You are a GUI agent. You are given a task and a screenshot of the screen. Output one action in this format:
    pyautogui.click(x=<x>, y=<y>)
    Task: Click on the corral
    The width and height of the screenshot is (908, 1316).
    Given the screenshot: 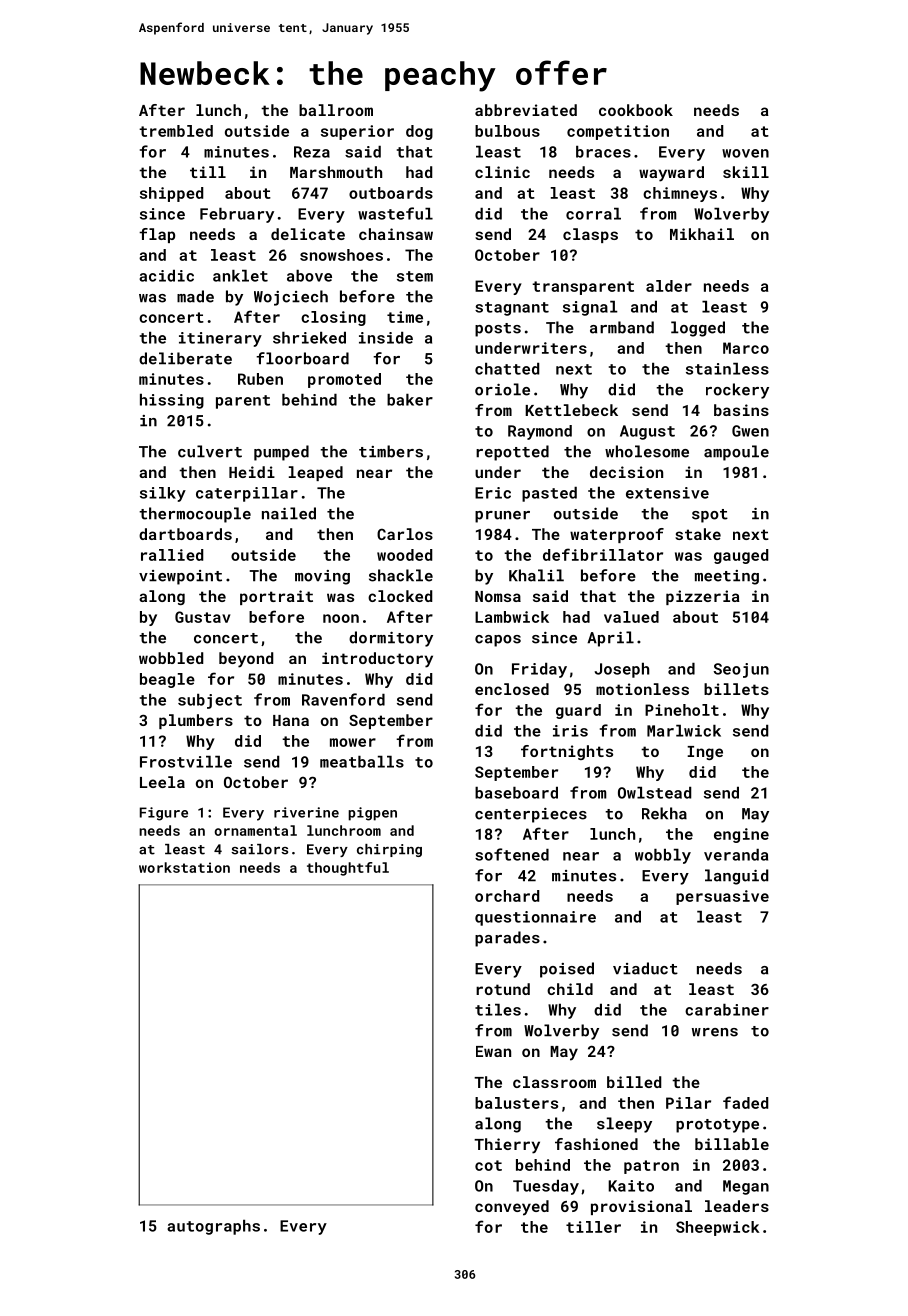 What is the action you would take?
    pyautogui.click(x=593, y=214)
